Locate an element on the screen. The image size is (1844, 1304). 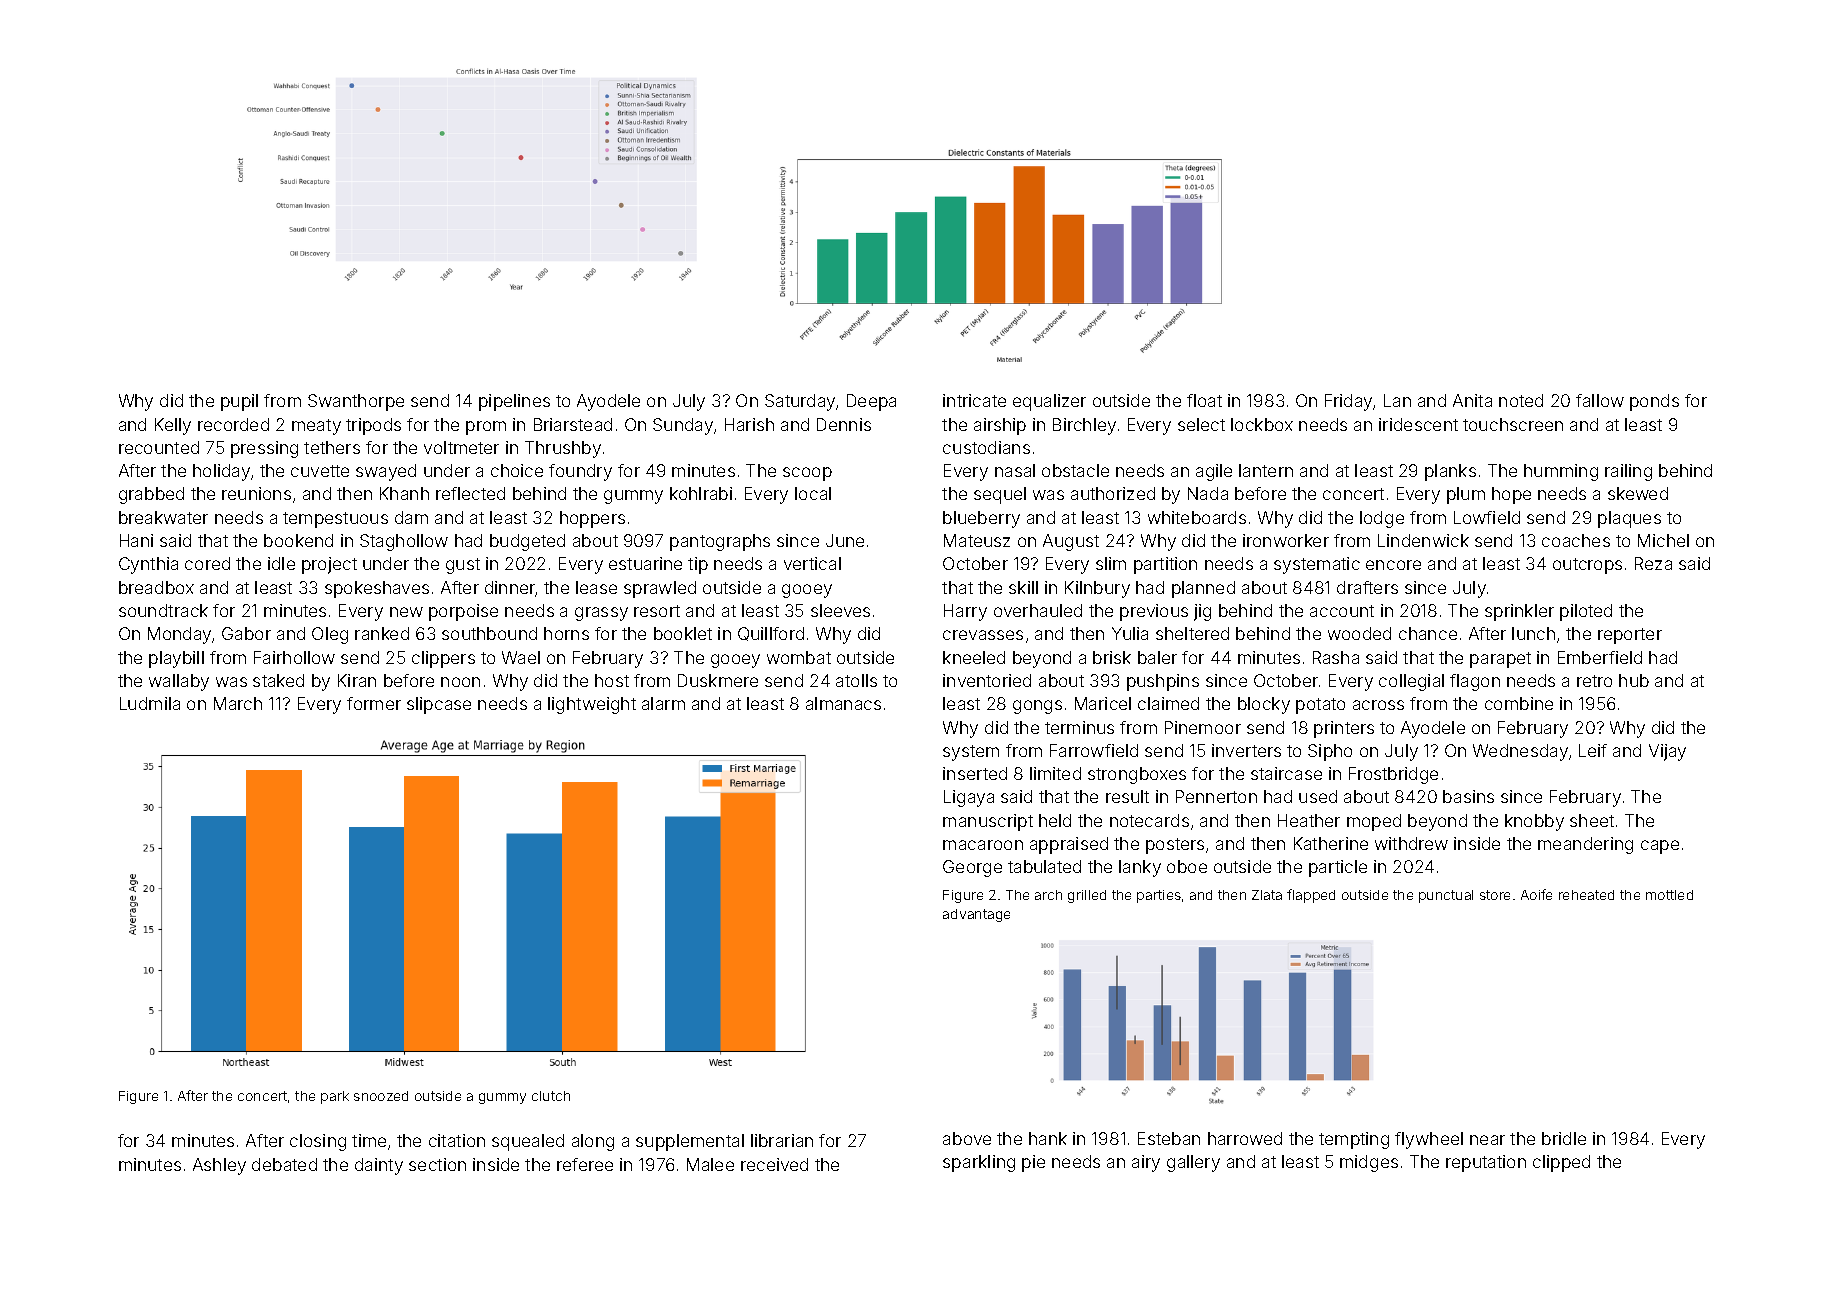
parapet is located at coordinates (1500, 660).
